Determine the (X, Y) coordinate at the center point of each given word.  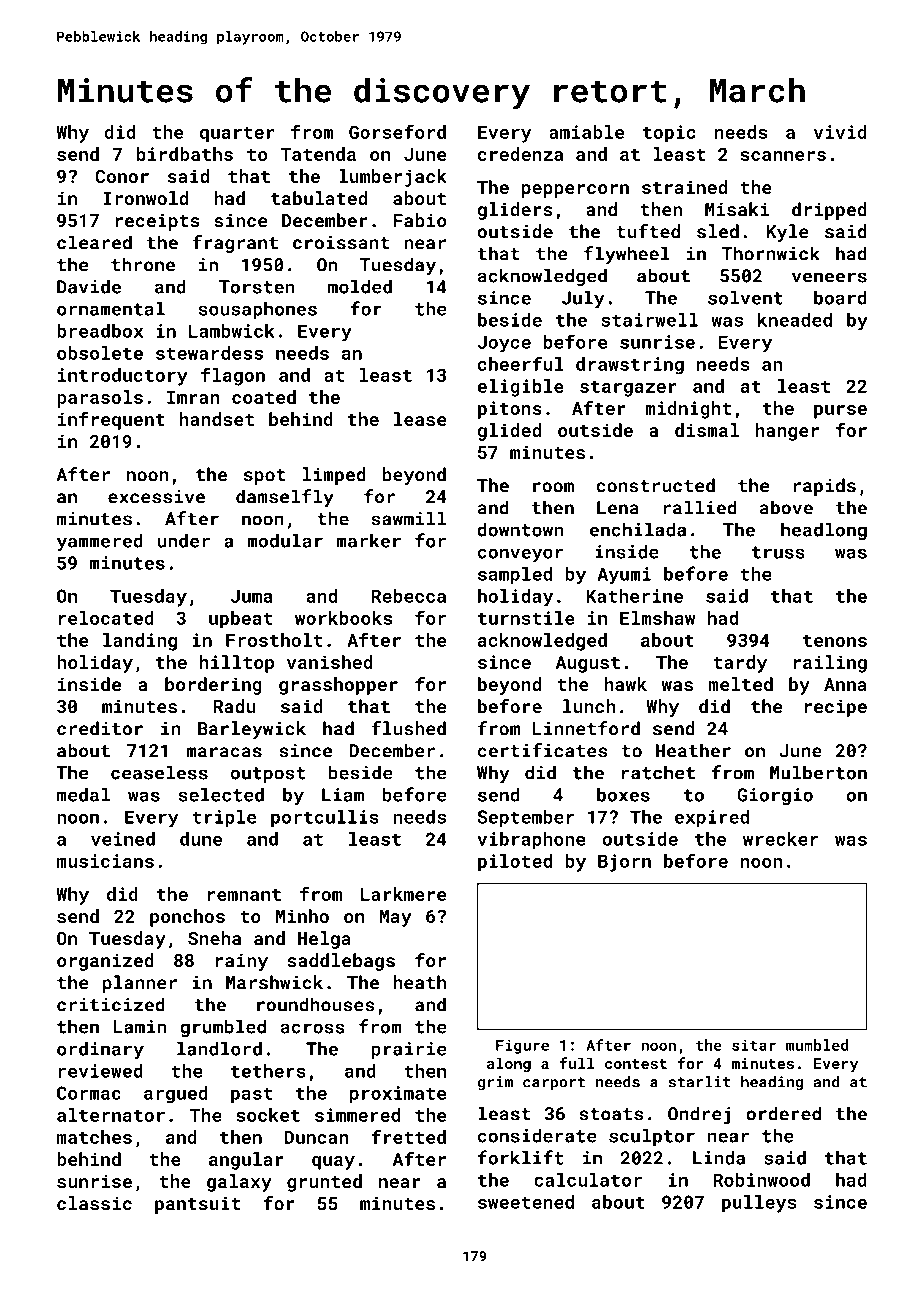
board (840, 297)
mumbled (817, 1045)
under (183, 540)
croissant (341, 243)
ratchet (658, 772)
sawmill (409, 518)
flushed (408, 728)
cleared (94, 242)
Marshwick (274, 982)
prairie (409, 1050)
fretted (408, 1136)
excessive (156, 497)
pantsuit (198, 1205)
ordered (783, 1113)
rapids (824, 487)
